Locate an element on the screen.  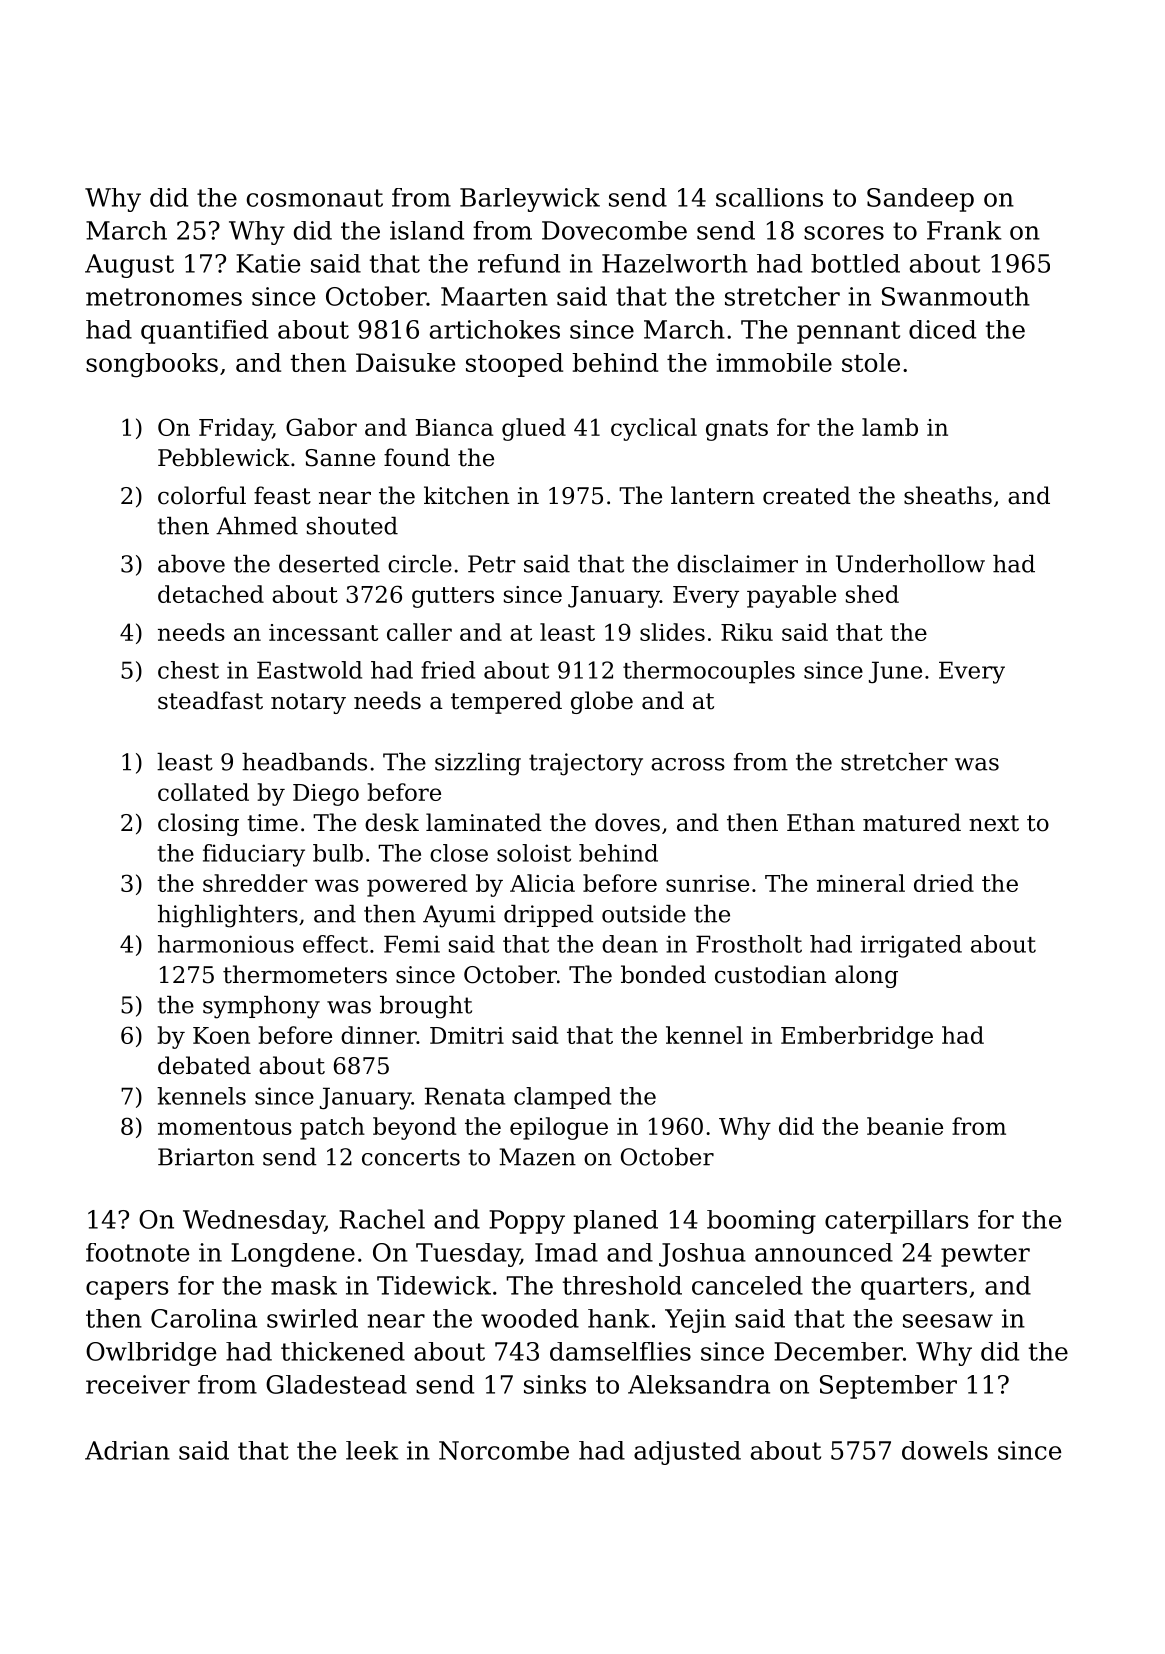
cosmonaut is located at coordinates (315, 198).
